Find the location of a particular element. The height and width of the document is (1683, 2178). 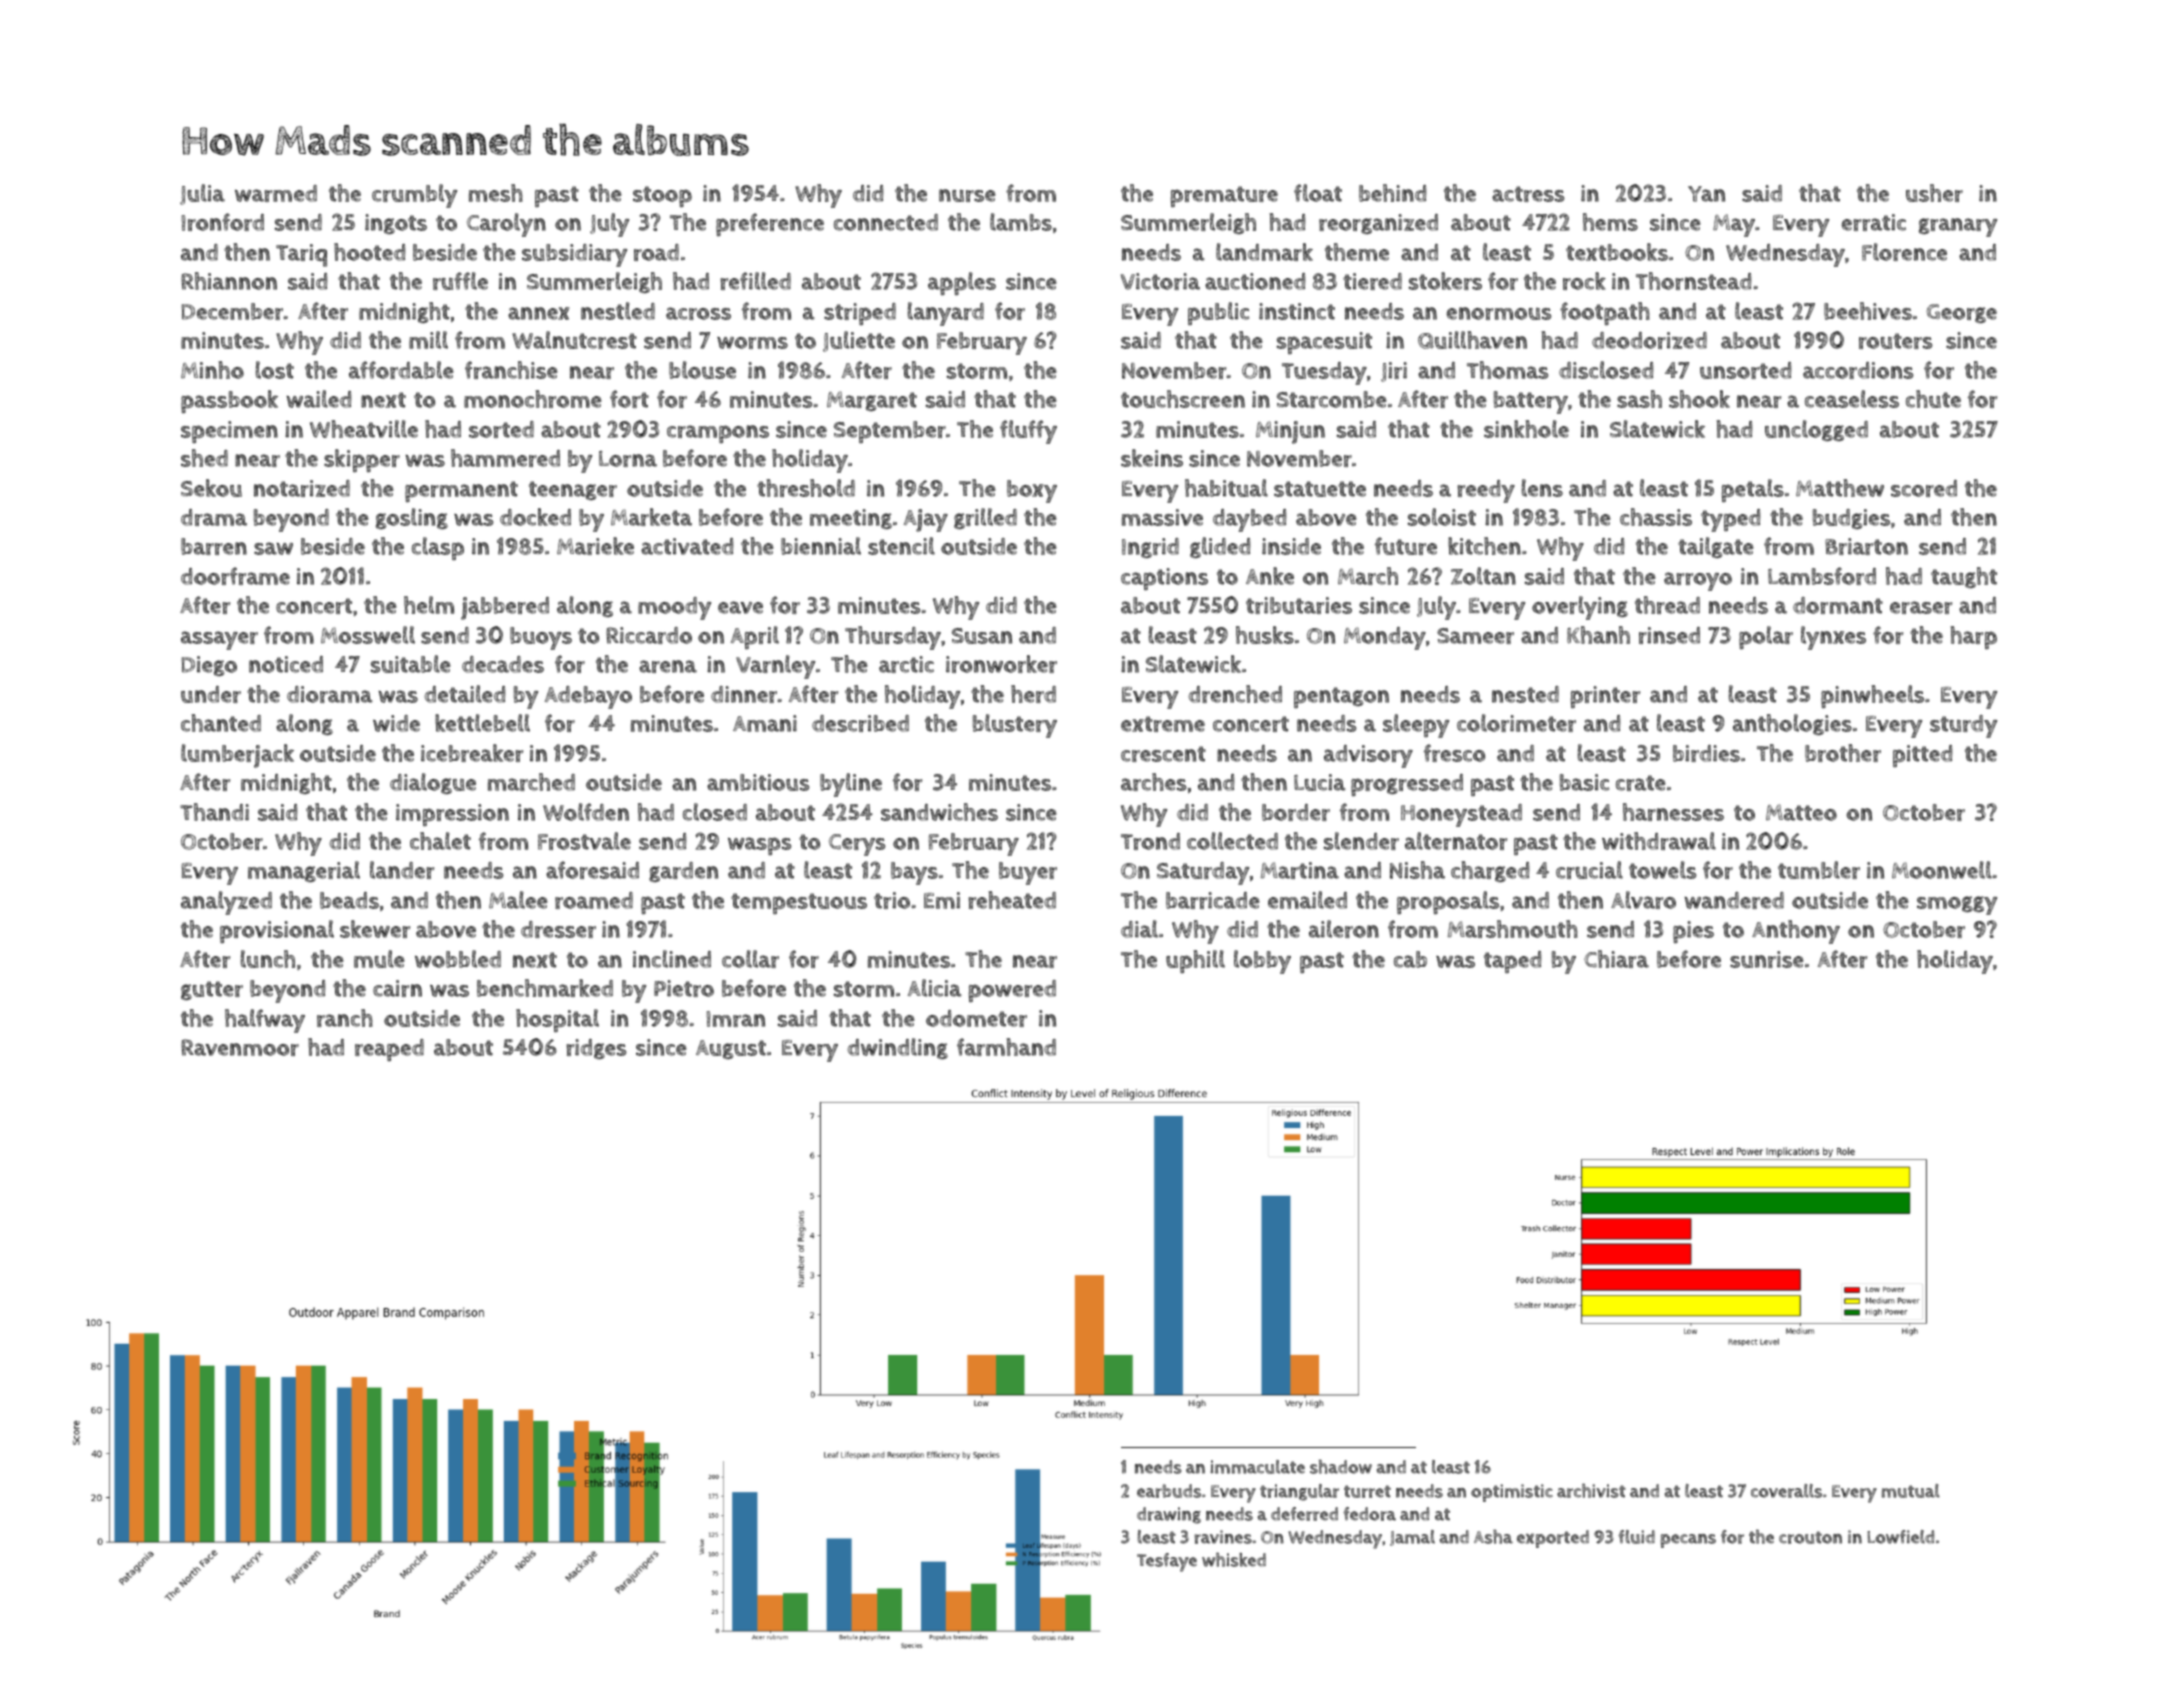

barricade is located at coordinates (1213, 900).
